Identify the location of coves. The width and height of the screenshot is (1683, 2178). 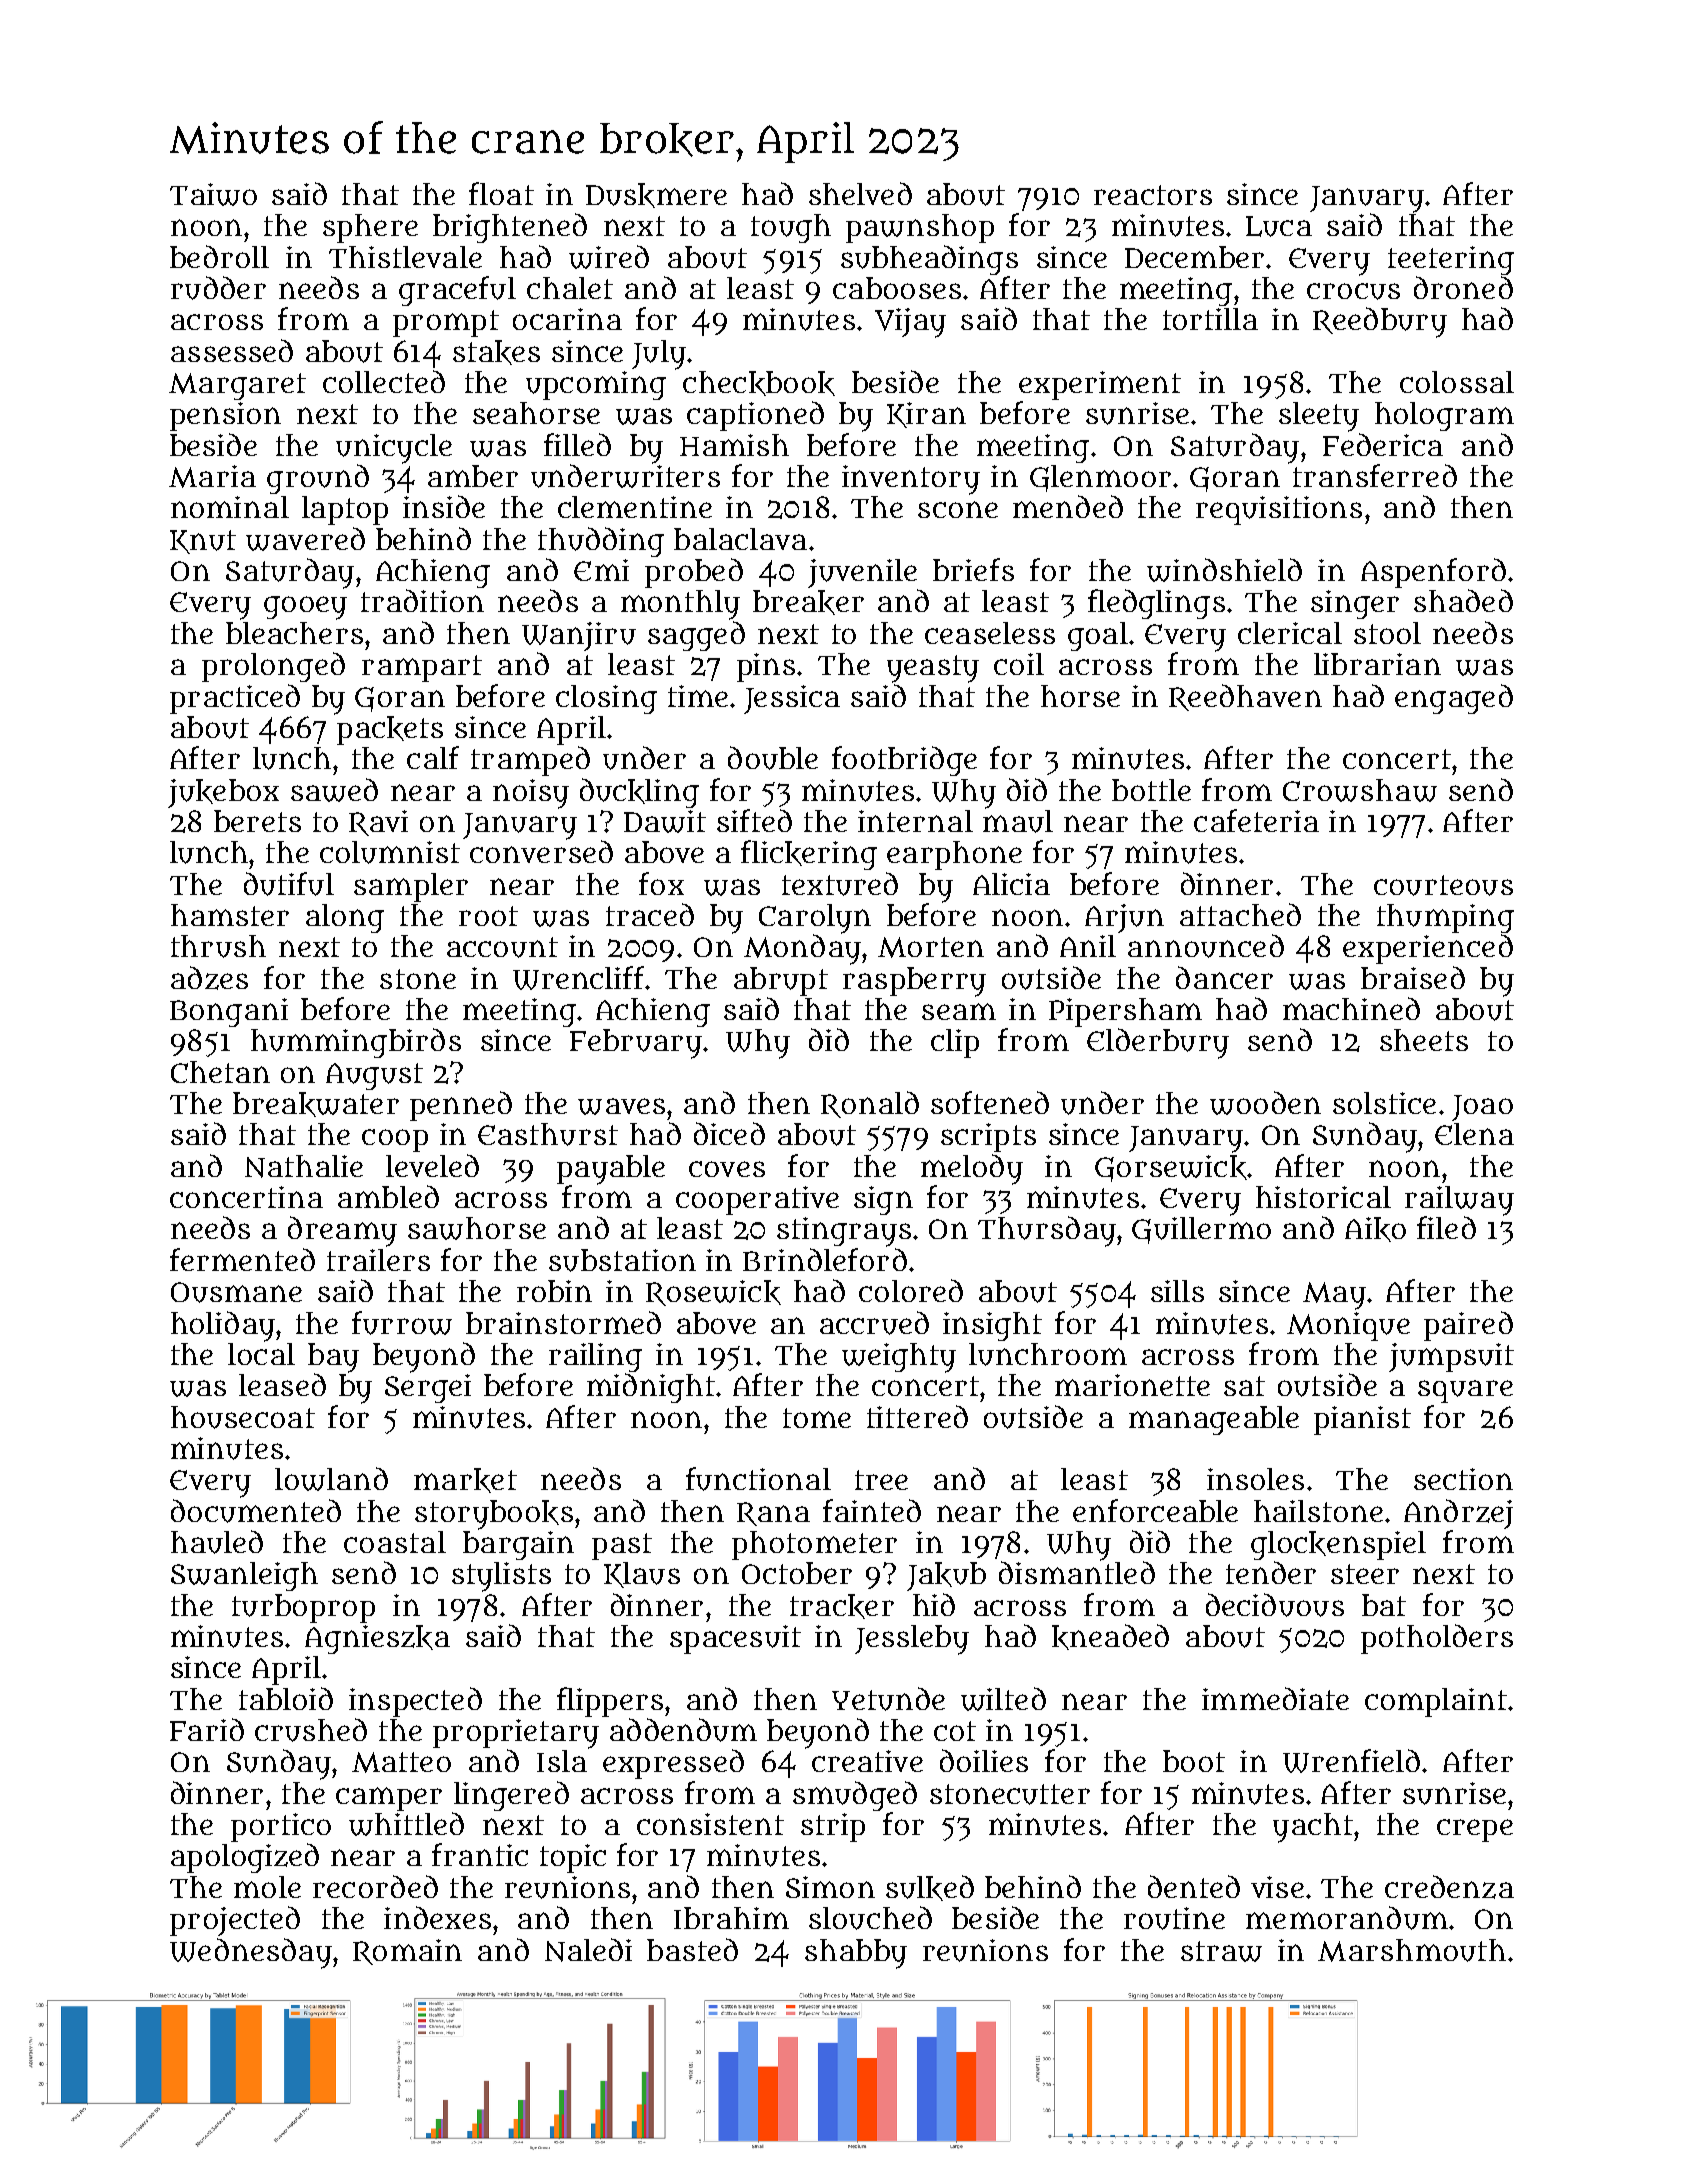
(727, 1169).
